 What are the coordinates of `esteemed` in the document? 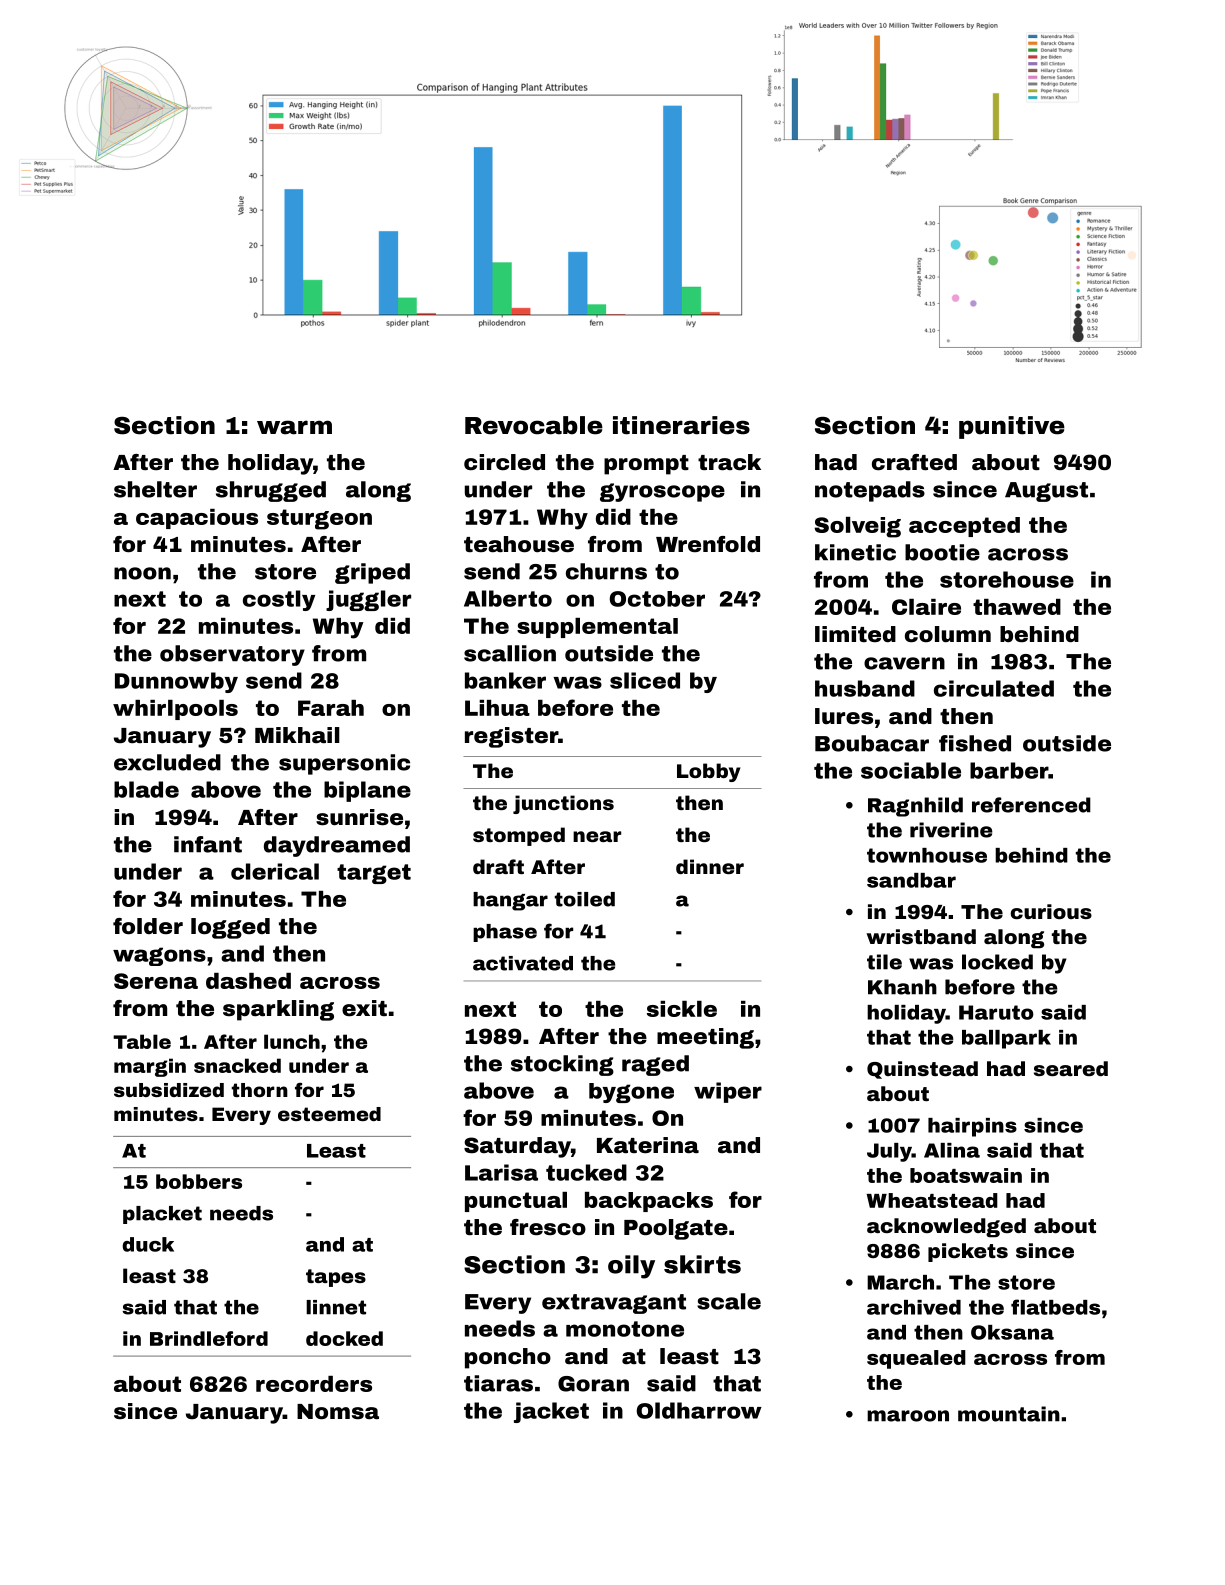 It's located at (329, 1114).
